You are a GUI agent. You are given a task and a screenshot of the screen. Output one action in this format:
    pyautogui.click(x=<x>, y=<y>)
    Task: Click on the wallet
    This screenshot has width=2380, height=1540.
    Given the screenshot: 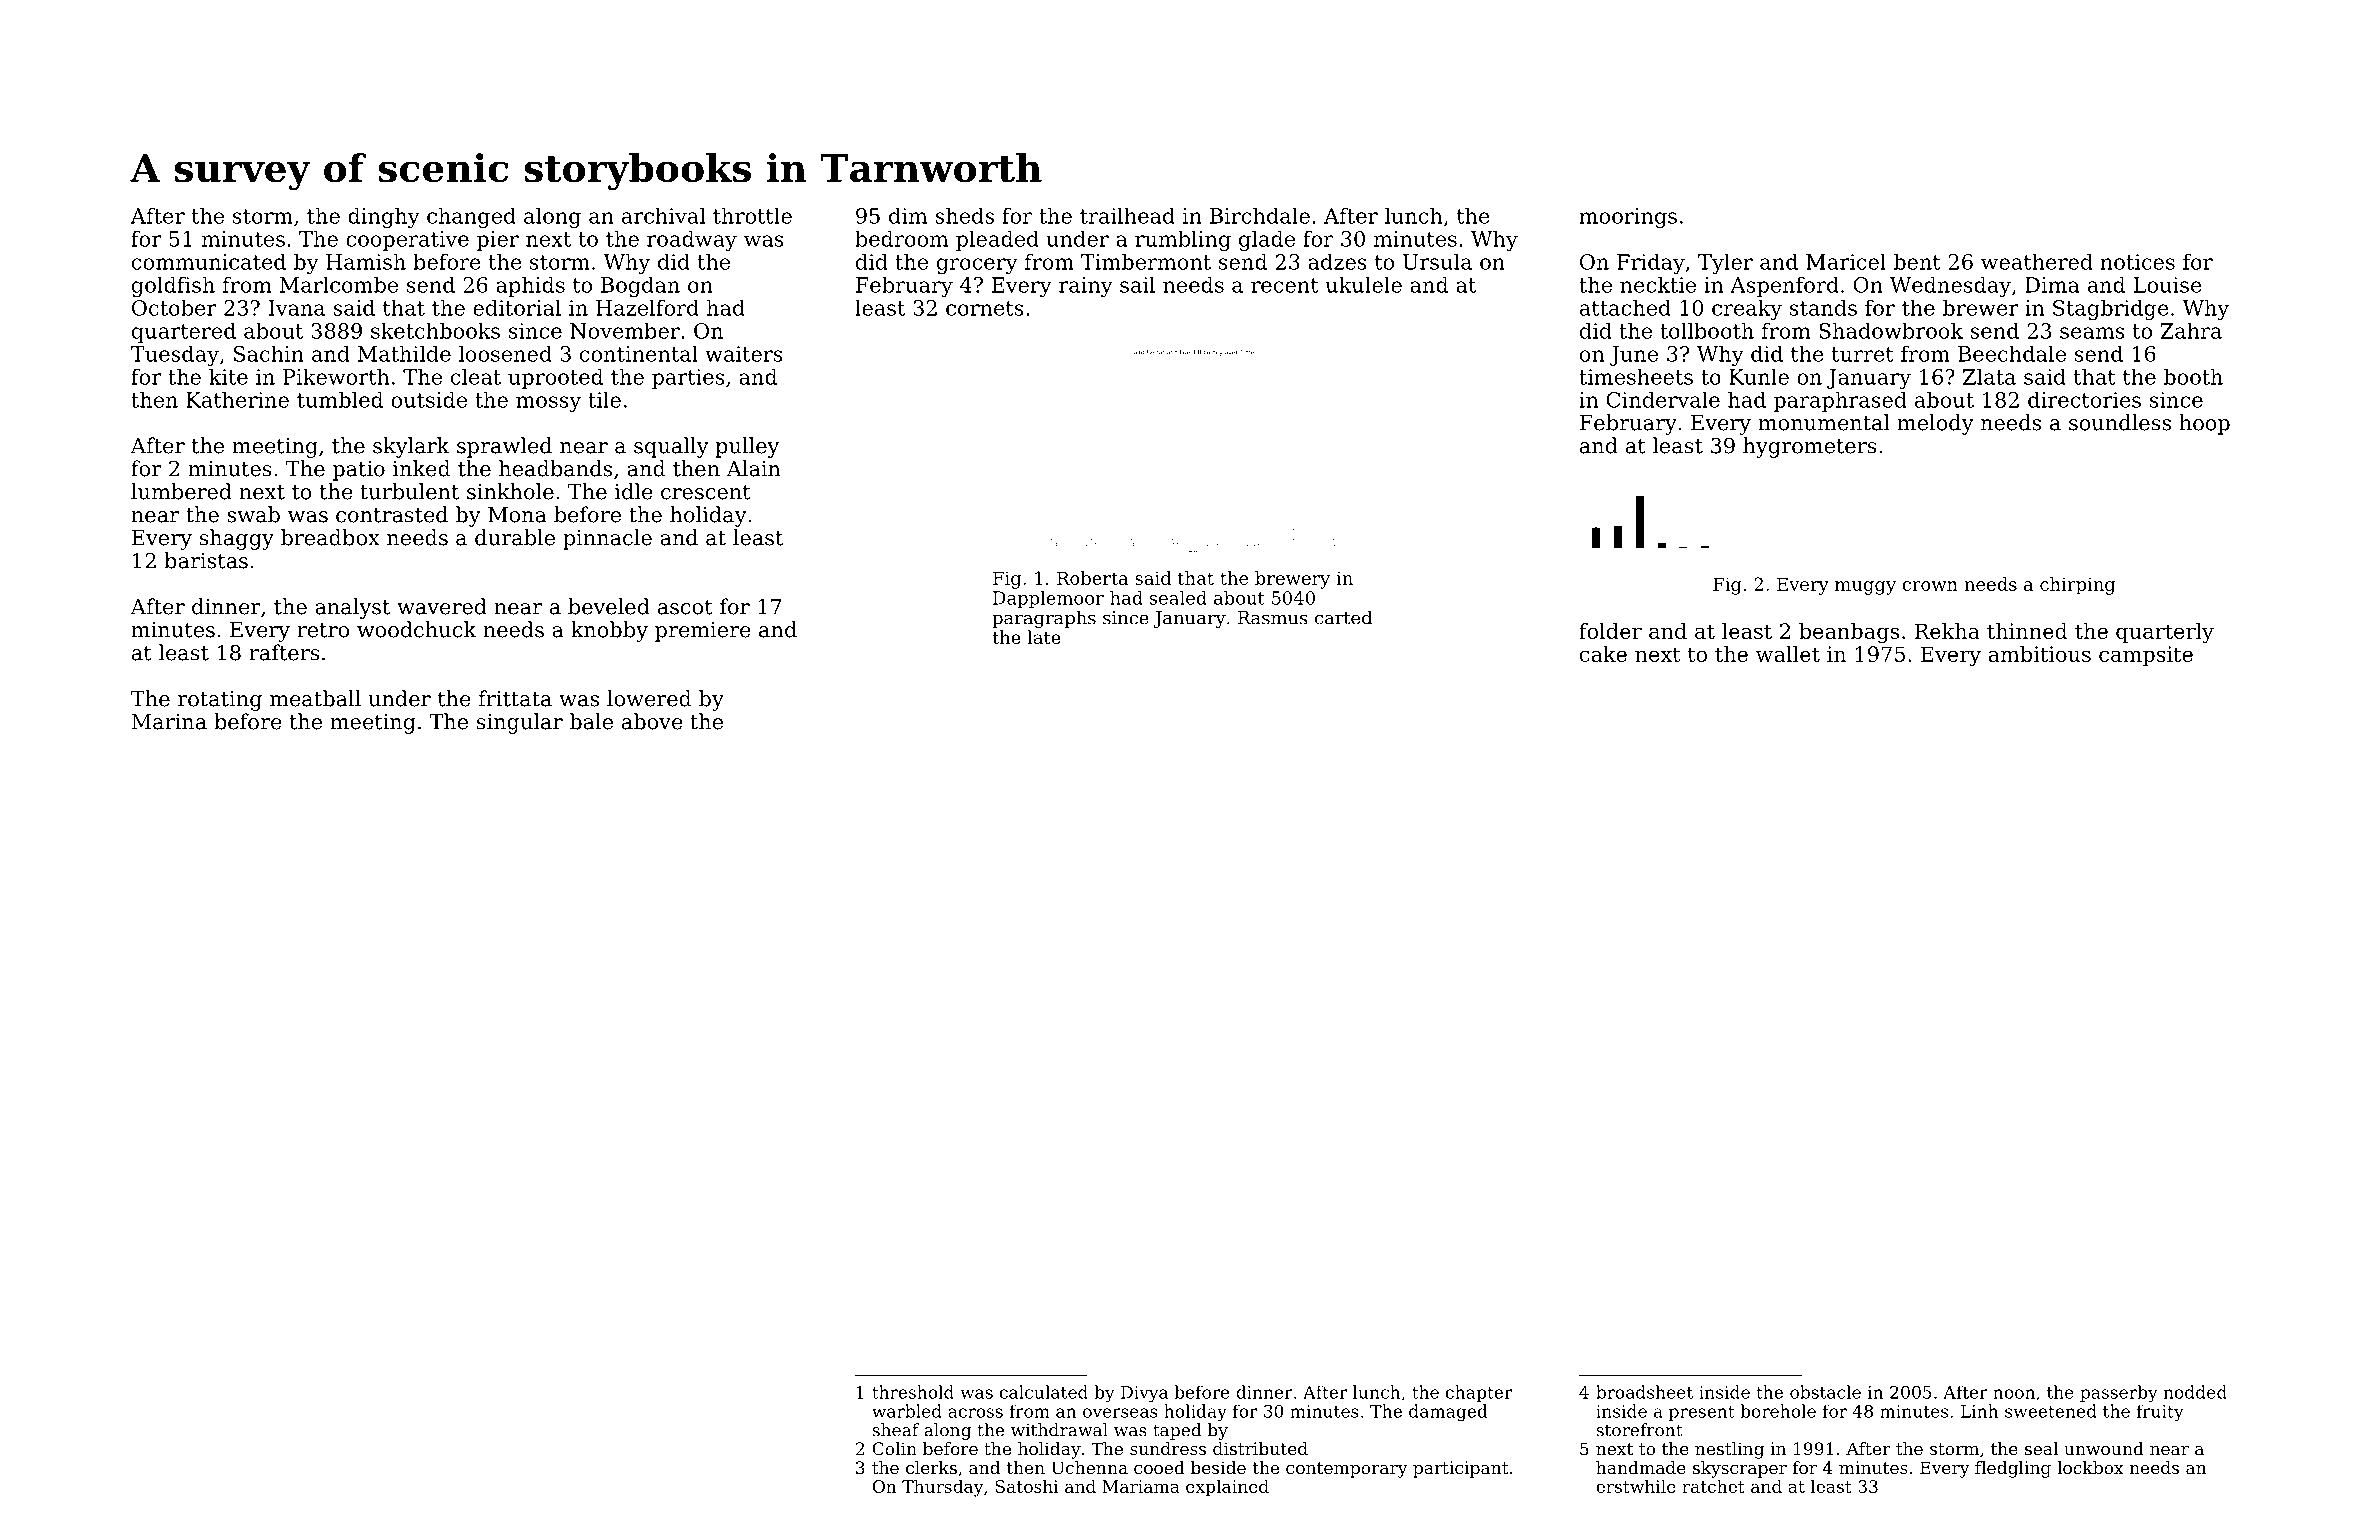 What is the action you would take?
    pyautogui.click(x=1788, y=654)
